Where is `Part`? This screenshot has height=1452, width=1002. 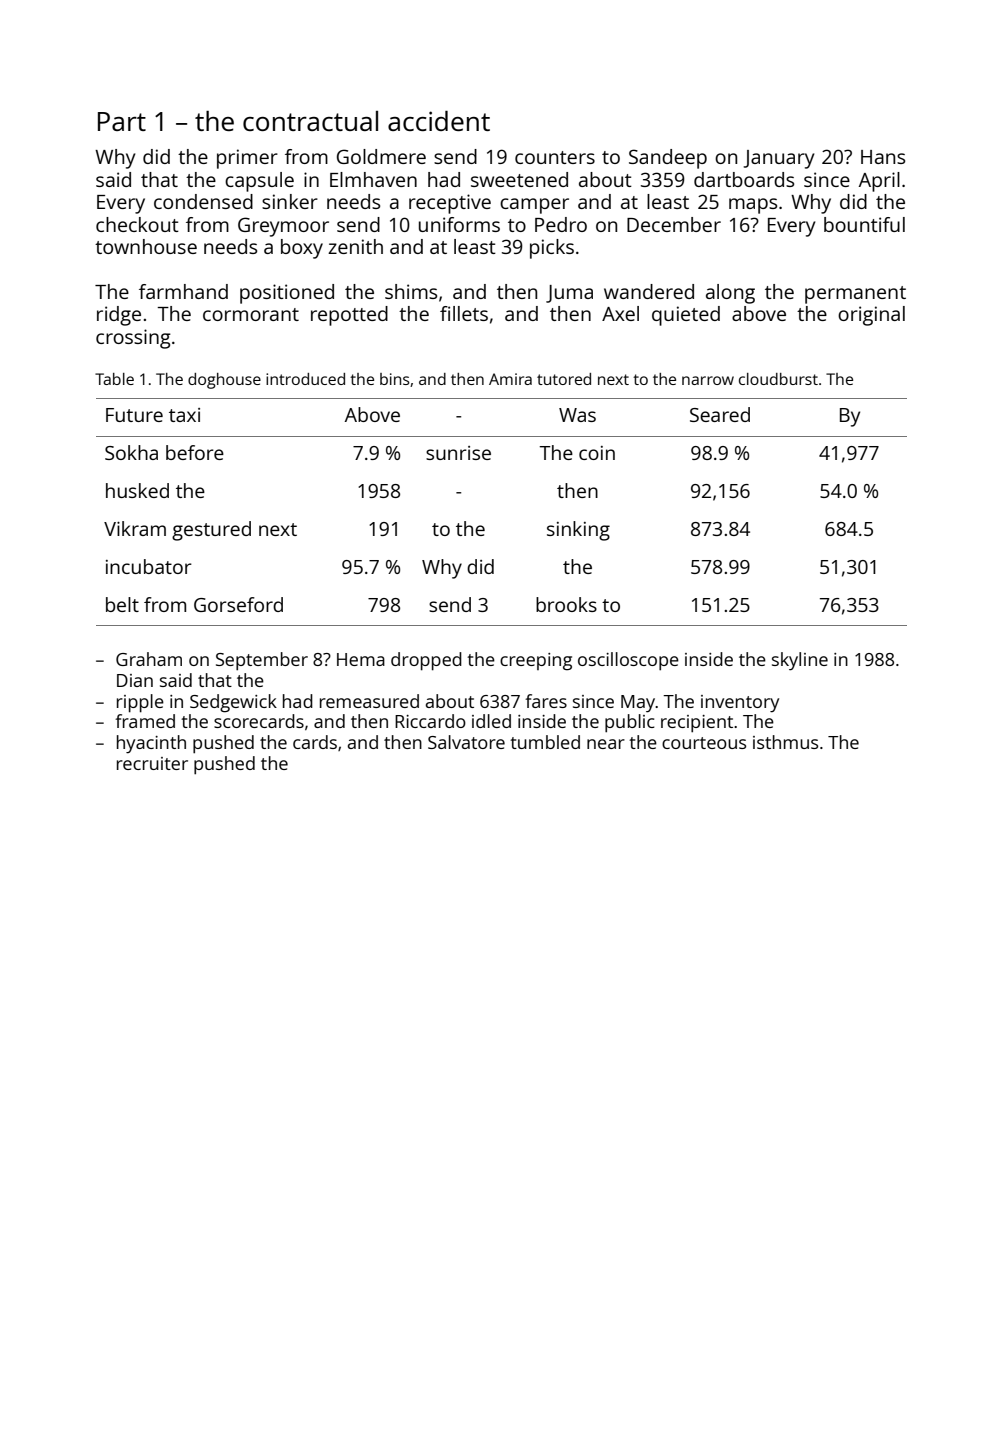 Part is located at coordinates (122, 121).
